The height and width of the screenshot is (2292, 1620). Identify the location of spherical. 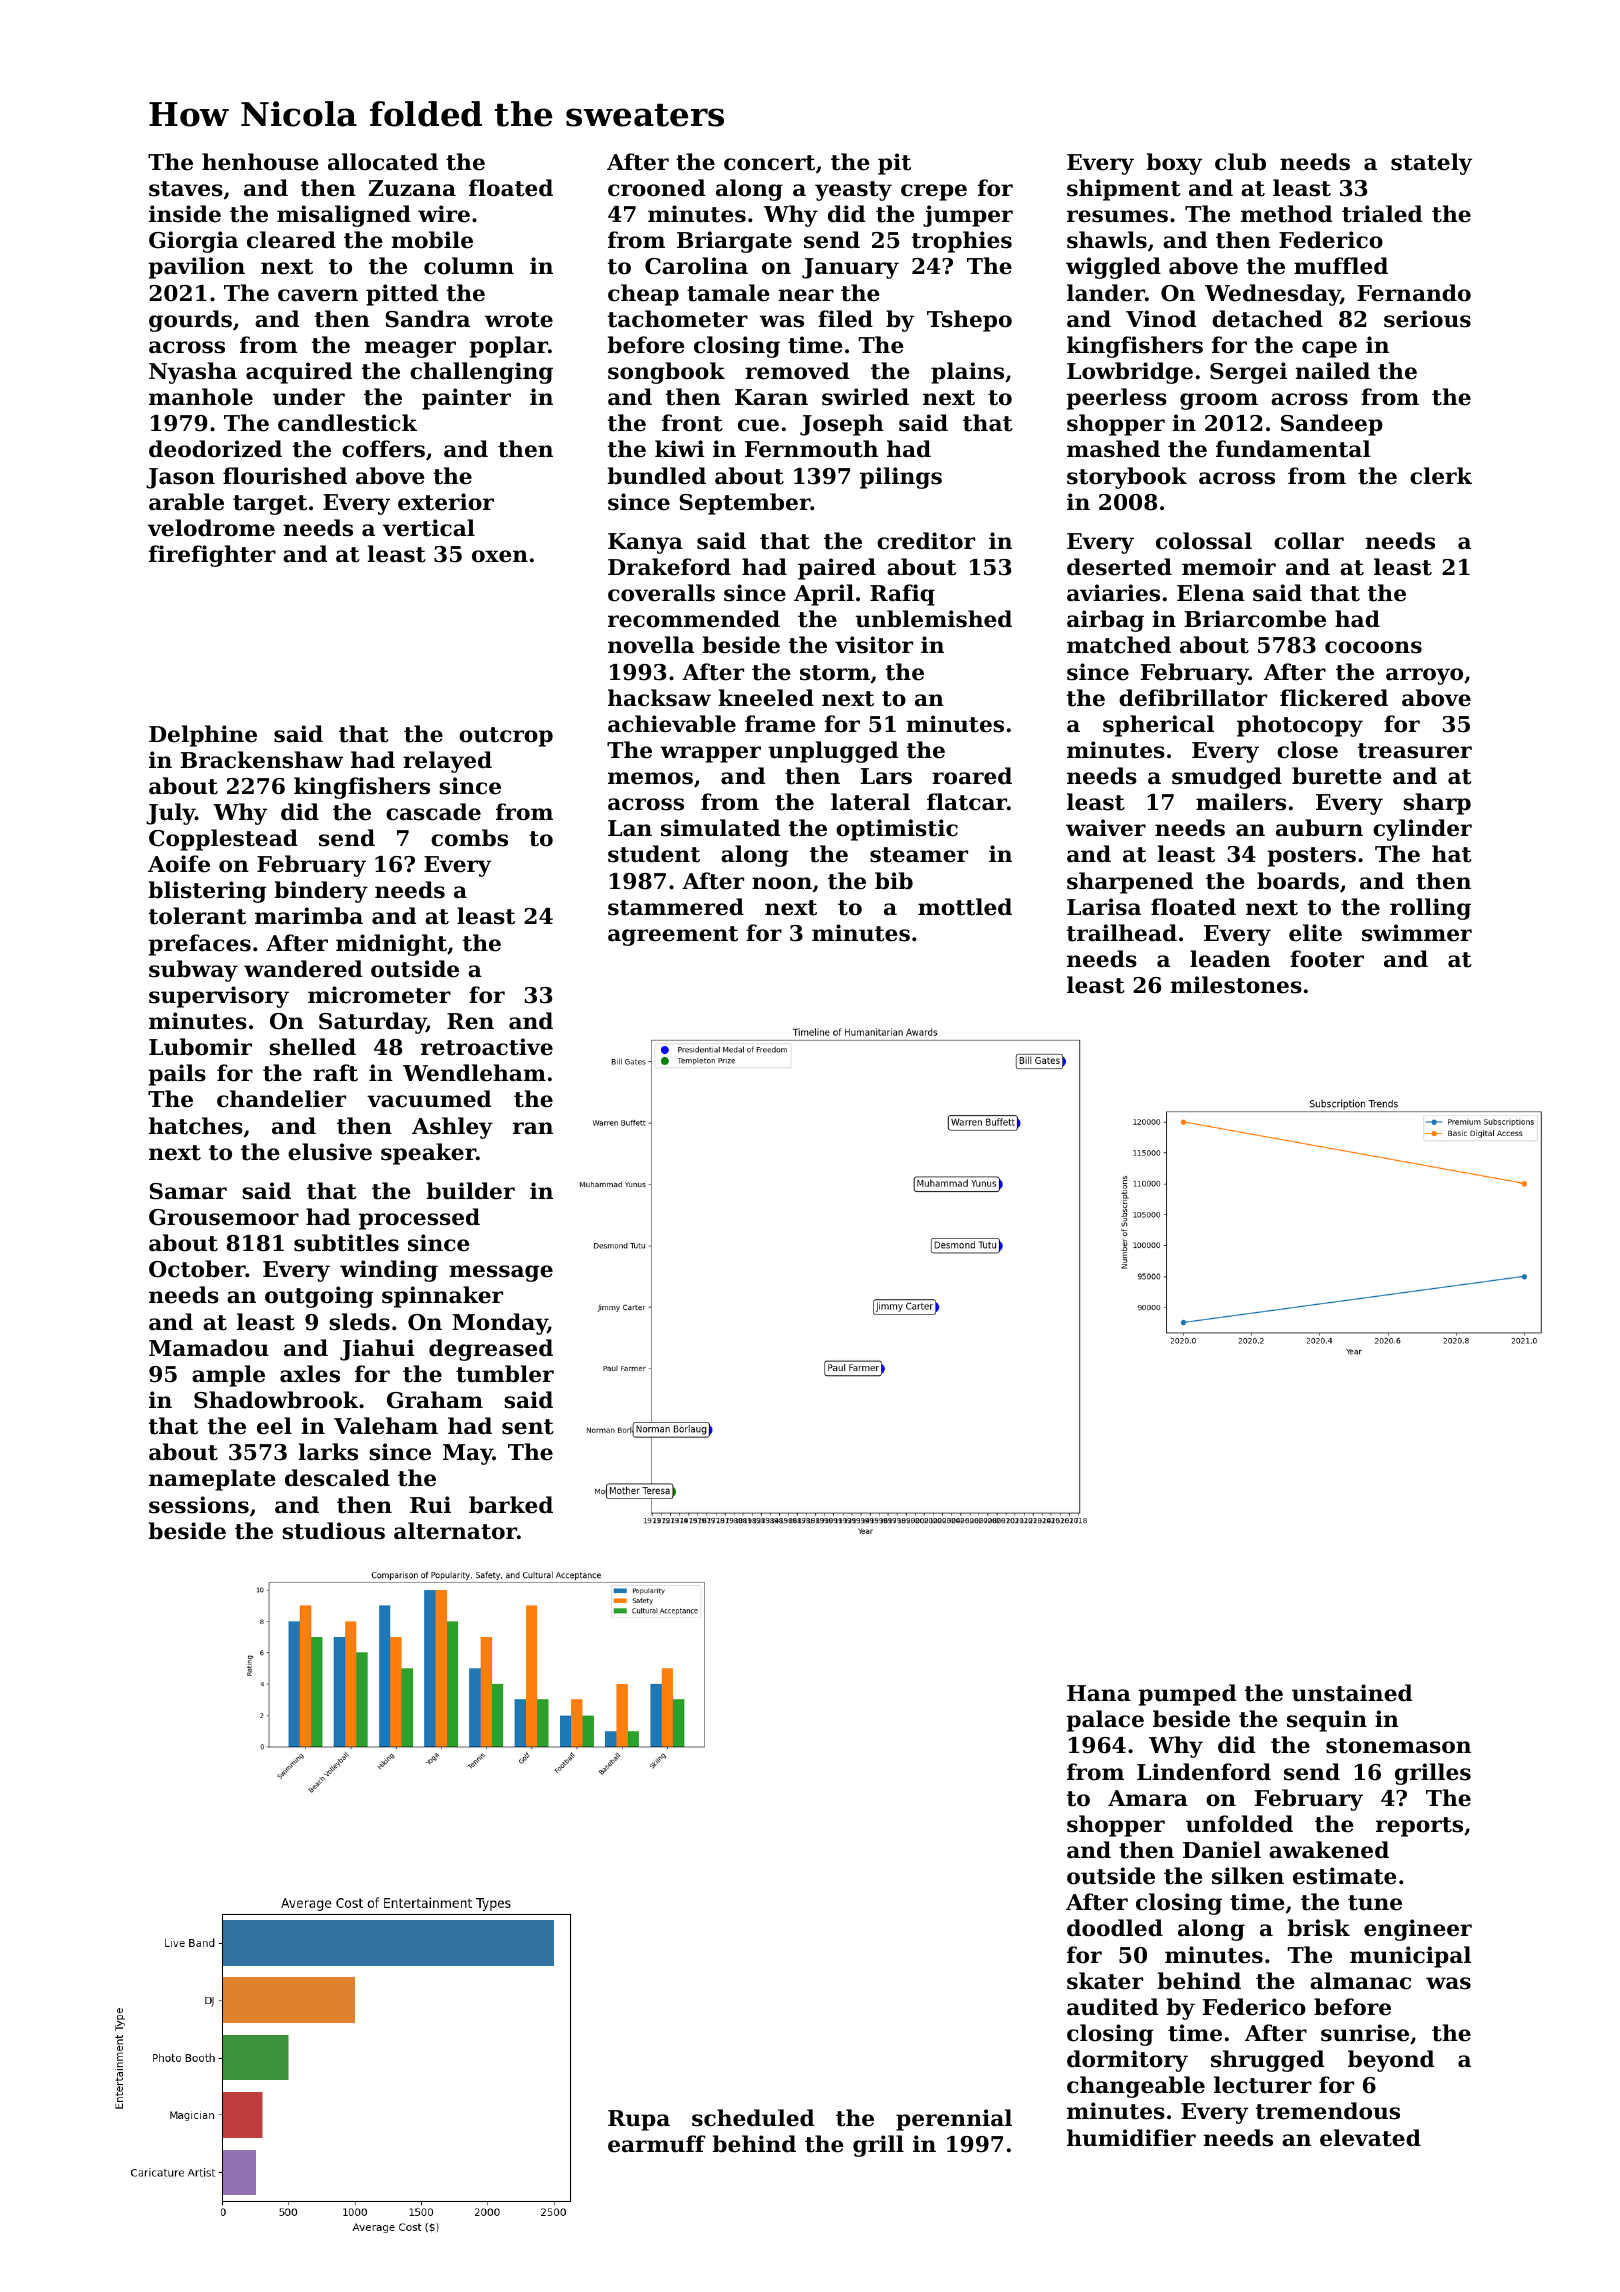
(1158, 726).
